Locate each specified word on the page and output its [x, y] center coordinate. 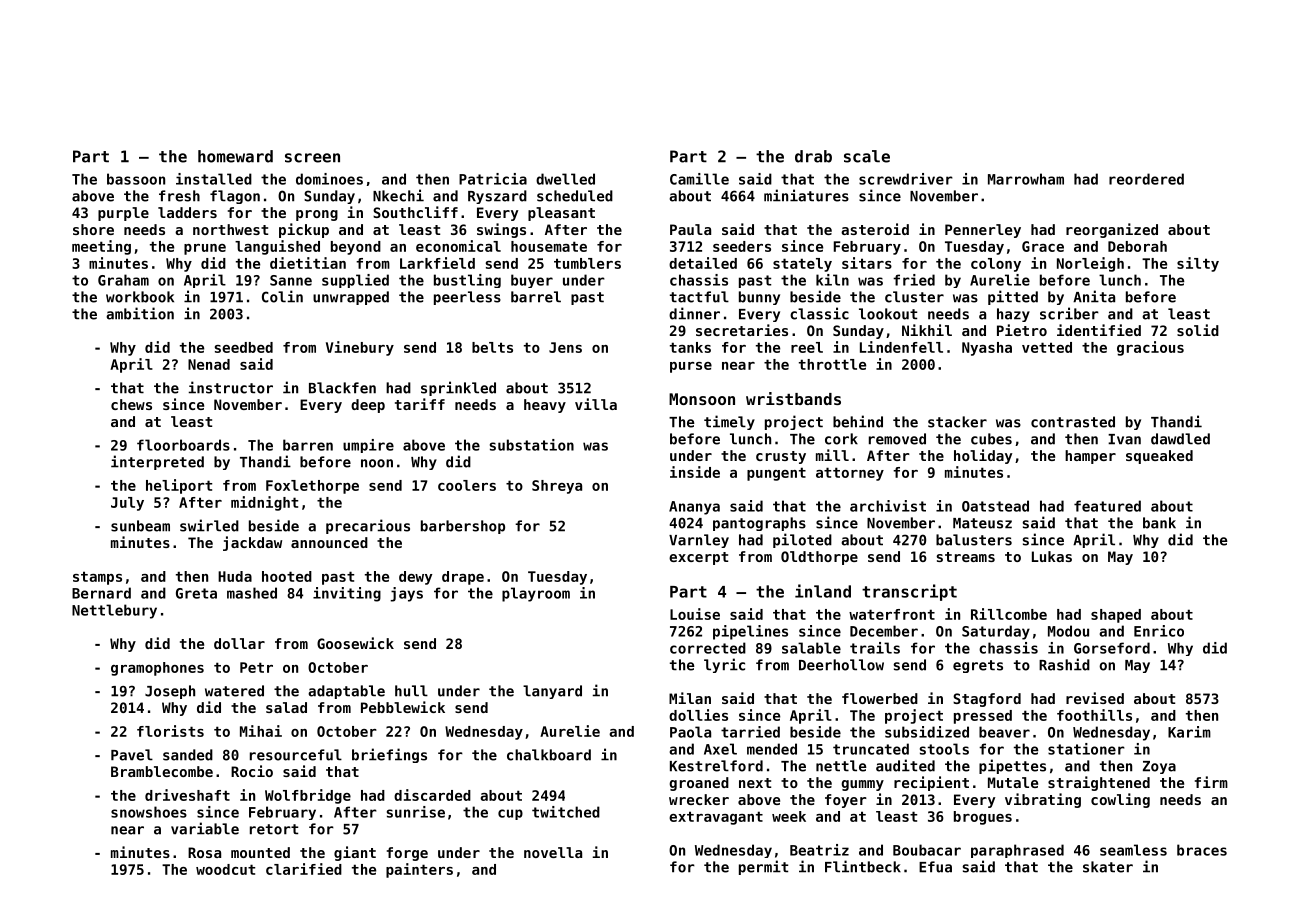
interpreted [157, 462]
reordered [1146, 179]
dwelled [565, 179]
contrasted [1073, 422]
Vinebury [360, 348]
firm [1211, 782]
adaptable [346, 692]
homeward [235, 156]
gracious [1150, 348]
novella [553, 852]
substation [532, 445]
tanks [690, 347]
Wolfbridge [308, 796]
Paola [690, 732]
